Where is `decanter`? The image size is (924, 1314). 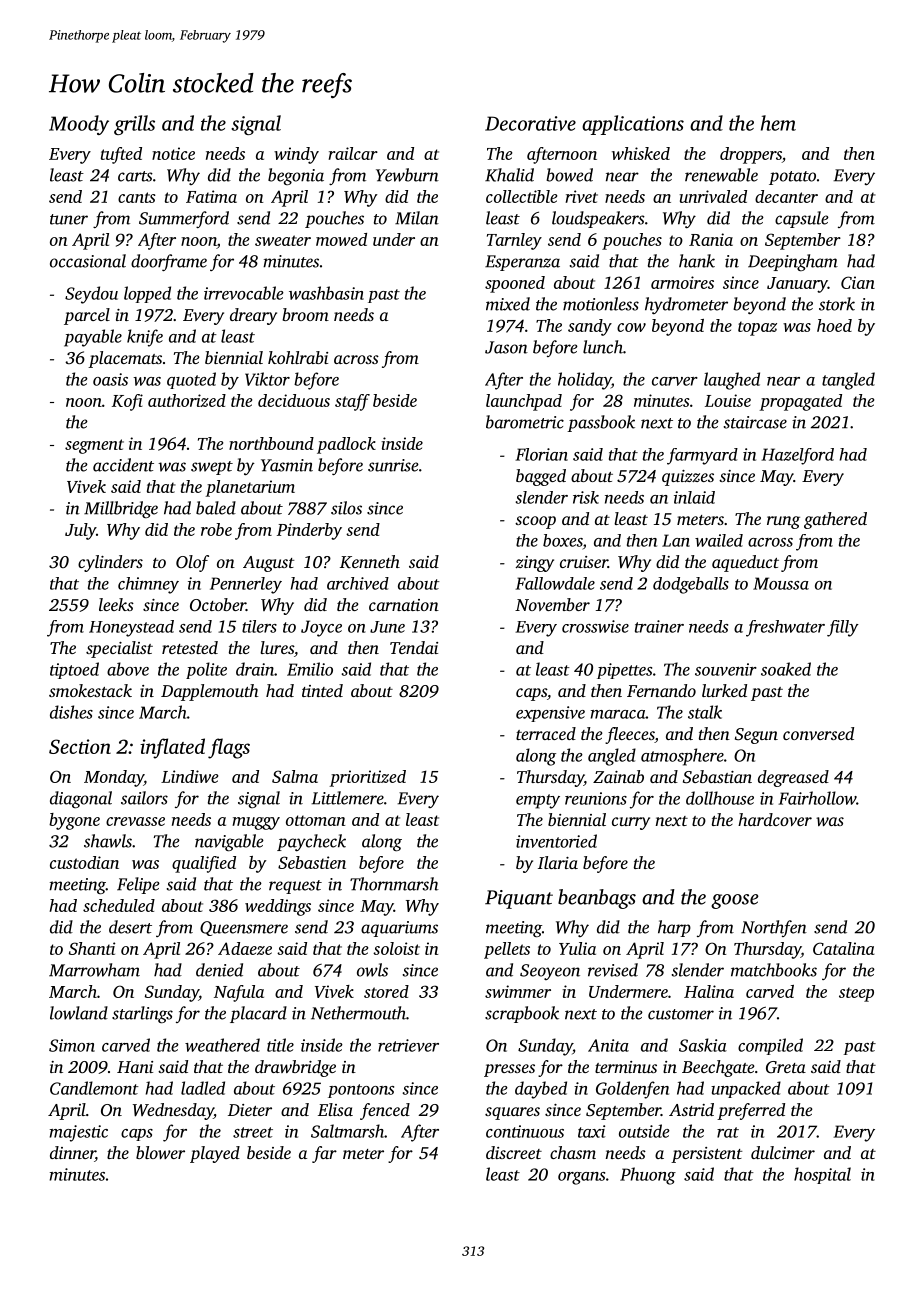
decanter is located at coordinates (786, 196).
